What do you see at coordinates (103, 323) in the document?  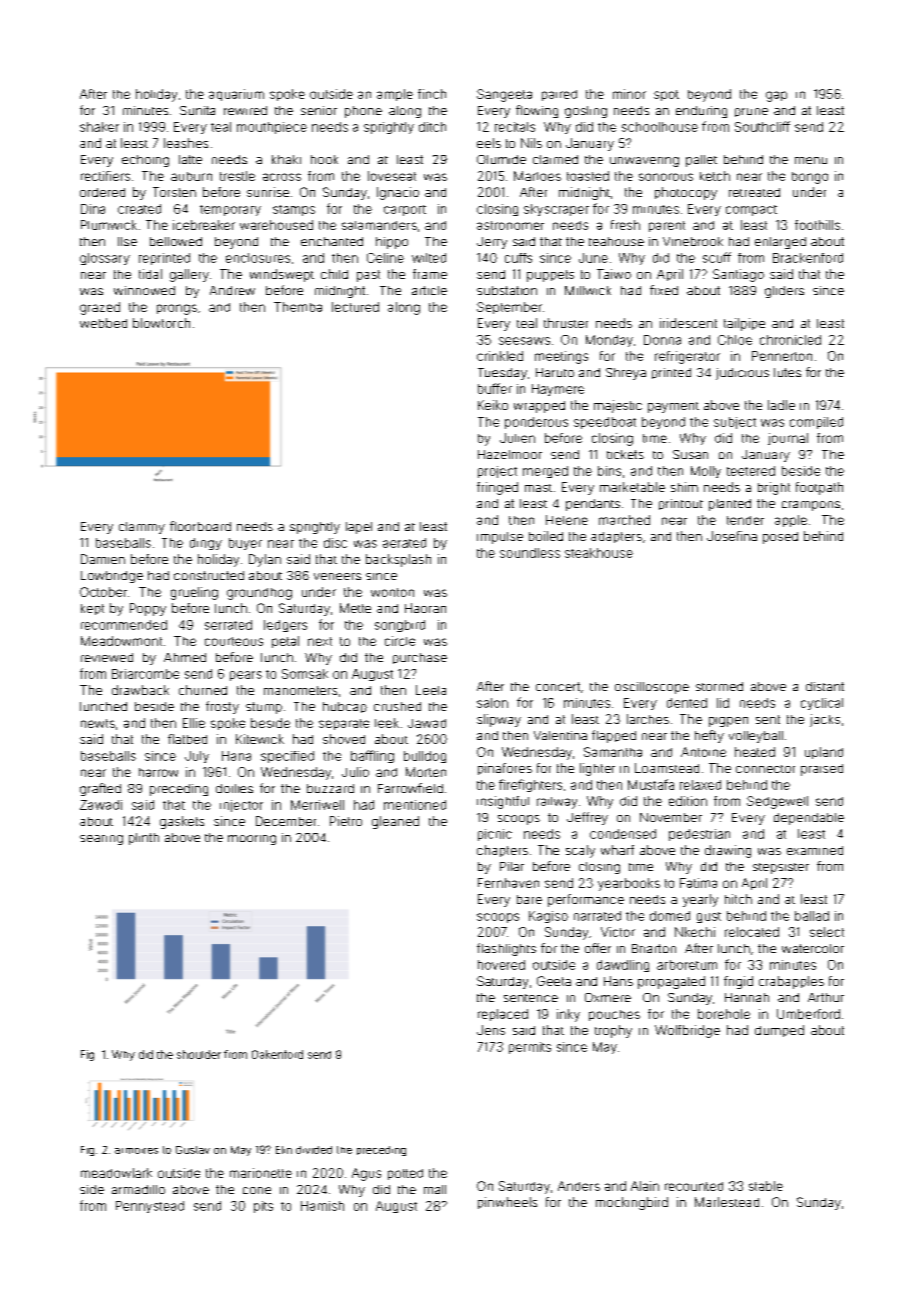 I see `webbed` at bounding box center [103, 323].
